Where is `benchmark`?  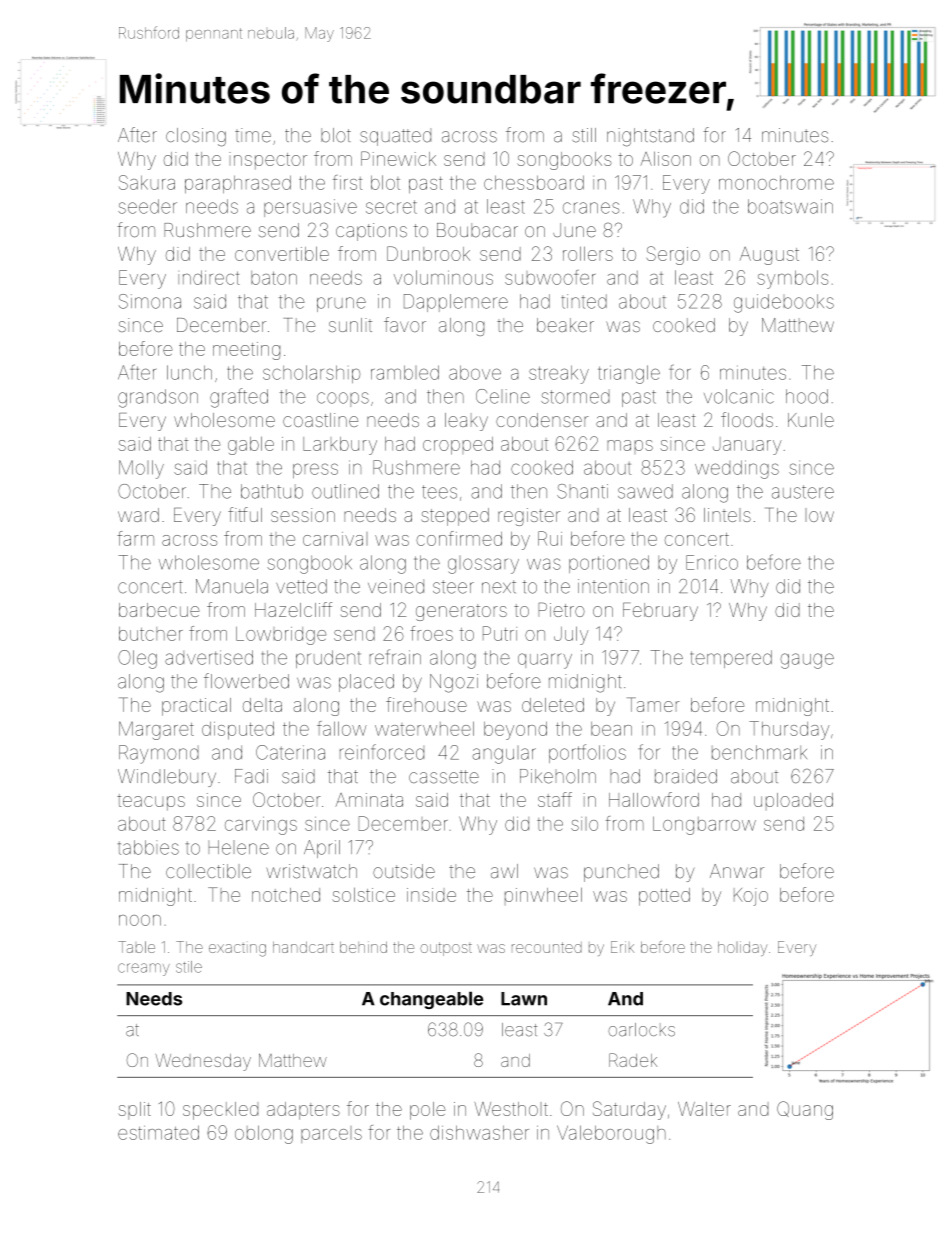
benchmark is located at coordinates (759, 752).
